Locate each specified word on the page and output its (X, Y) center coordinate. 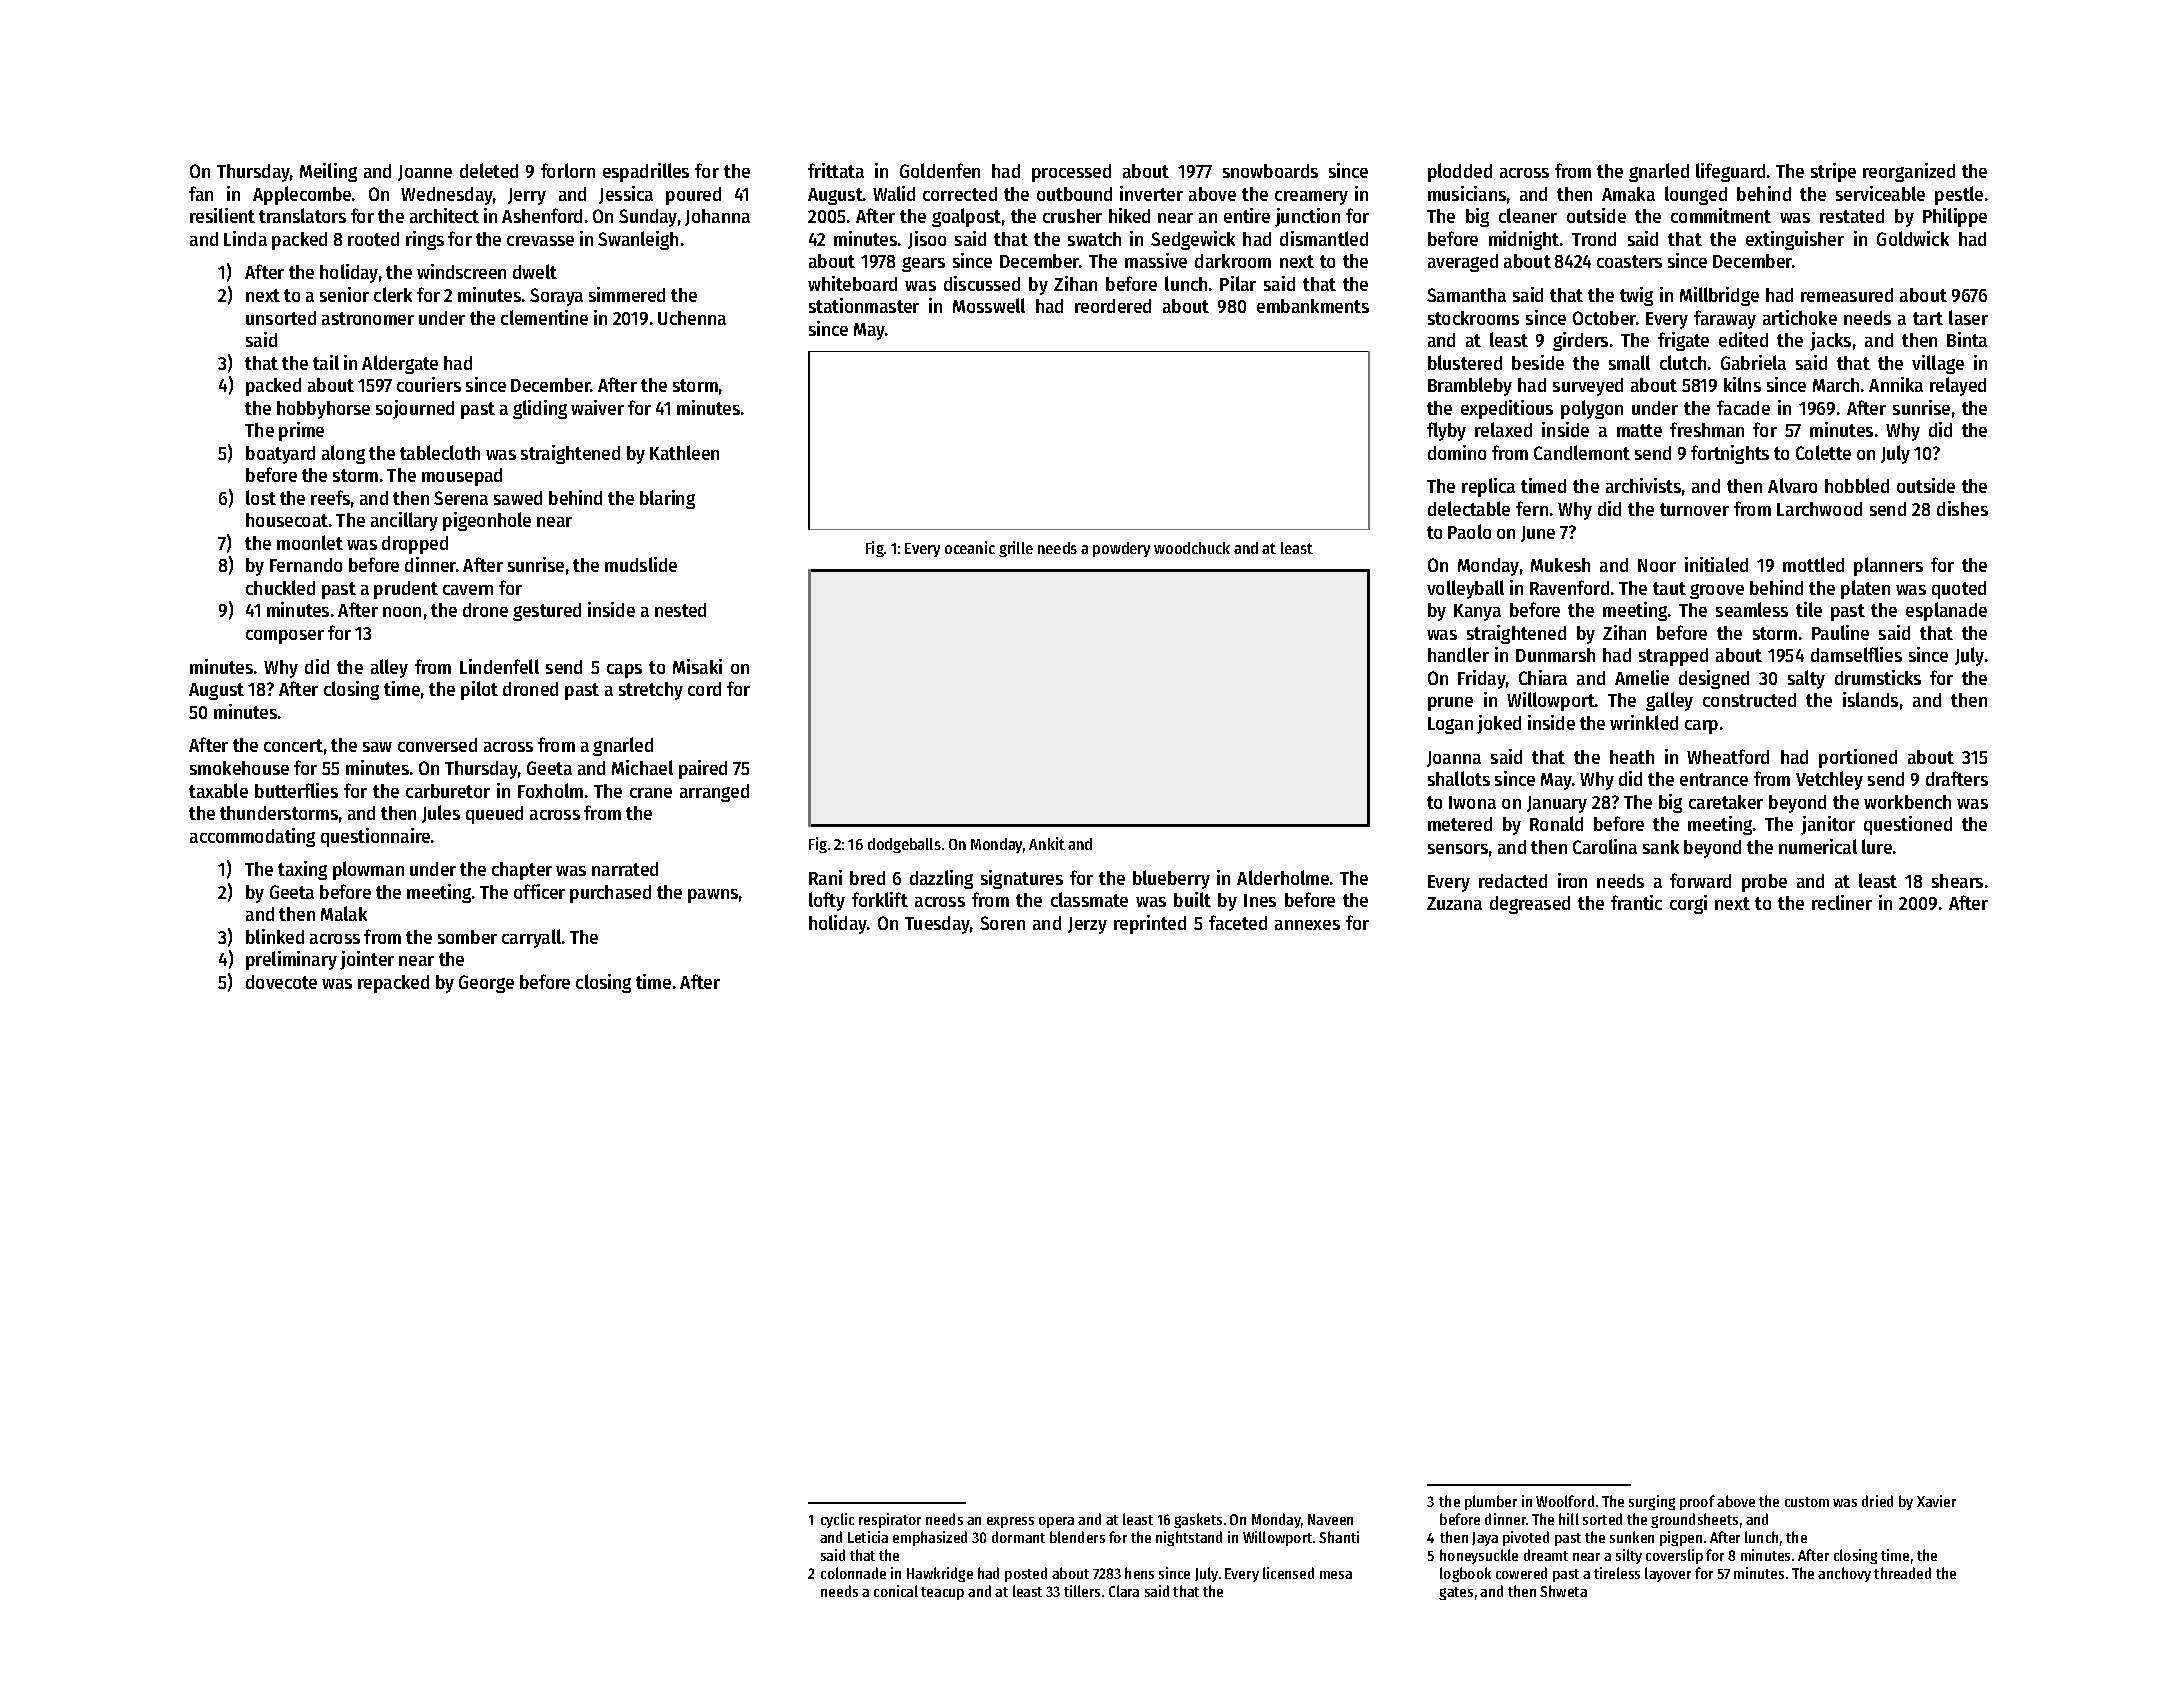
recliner (1842, 902)
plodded (1460, 172)
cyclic (837, 1520)
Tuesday (938, 925)
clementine (544, 317)
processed (1071, 173)
